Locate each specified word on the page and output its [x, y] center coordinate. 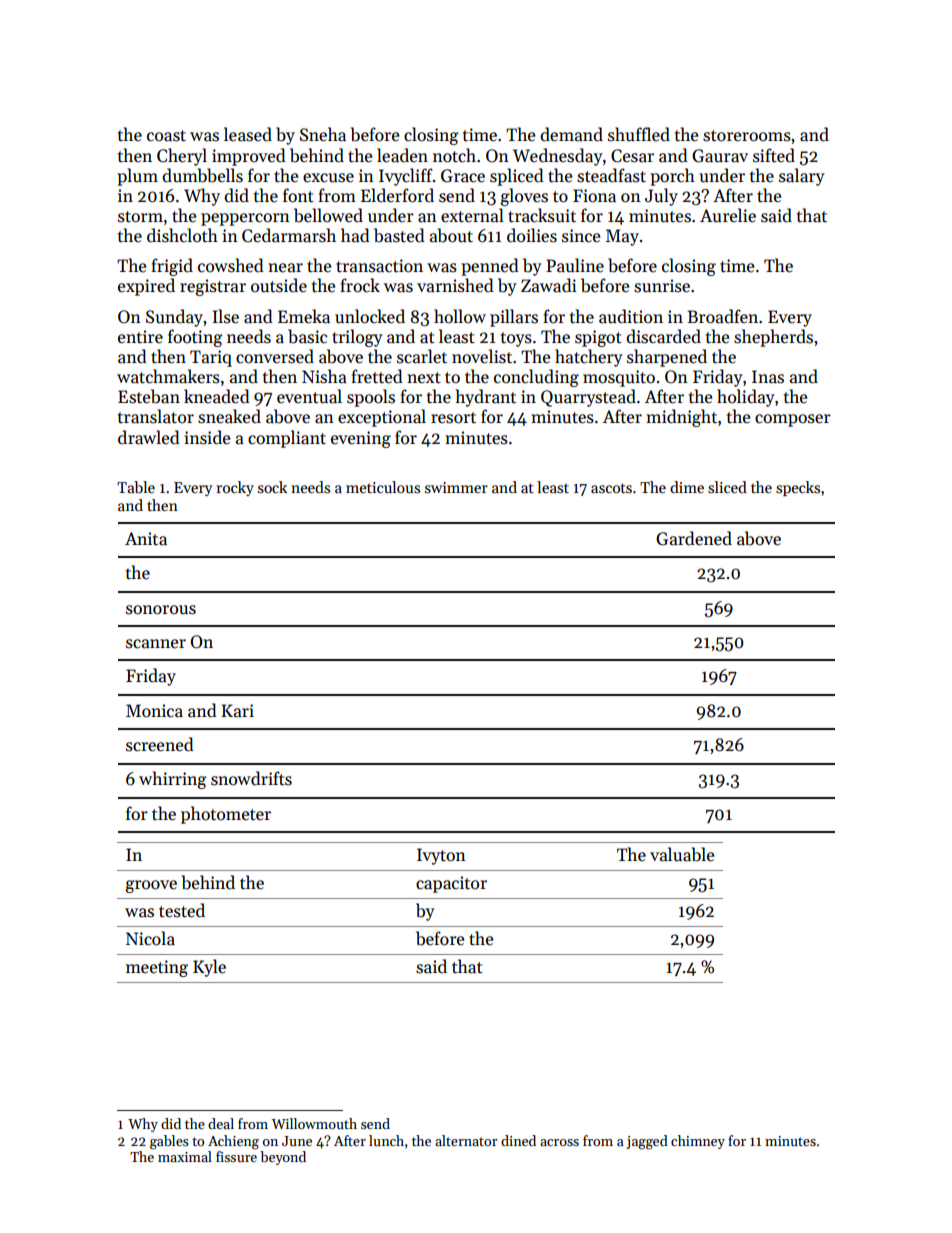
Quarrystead [588, 398]
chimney [698, 1142]
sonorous [161, 610]
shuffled [639, 134]
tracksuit [542, 215]
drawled [149, 437]
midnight [681, 418]
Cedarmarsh [289, 235]
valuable [682, 854]
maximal [185, 1156]
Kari [237, 711]
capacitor [451, 884]
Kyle [209, 968]
